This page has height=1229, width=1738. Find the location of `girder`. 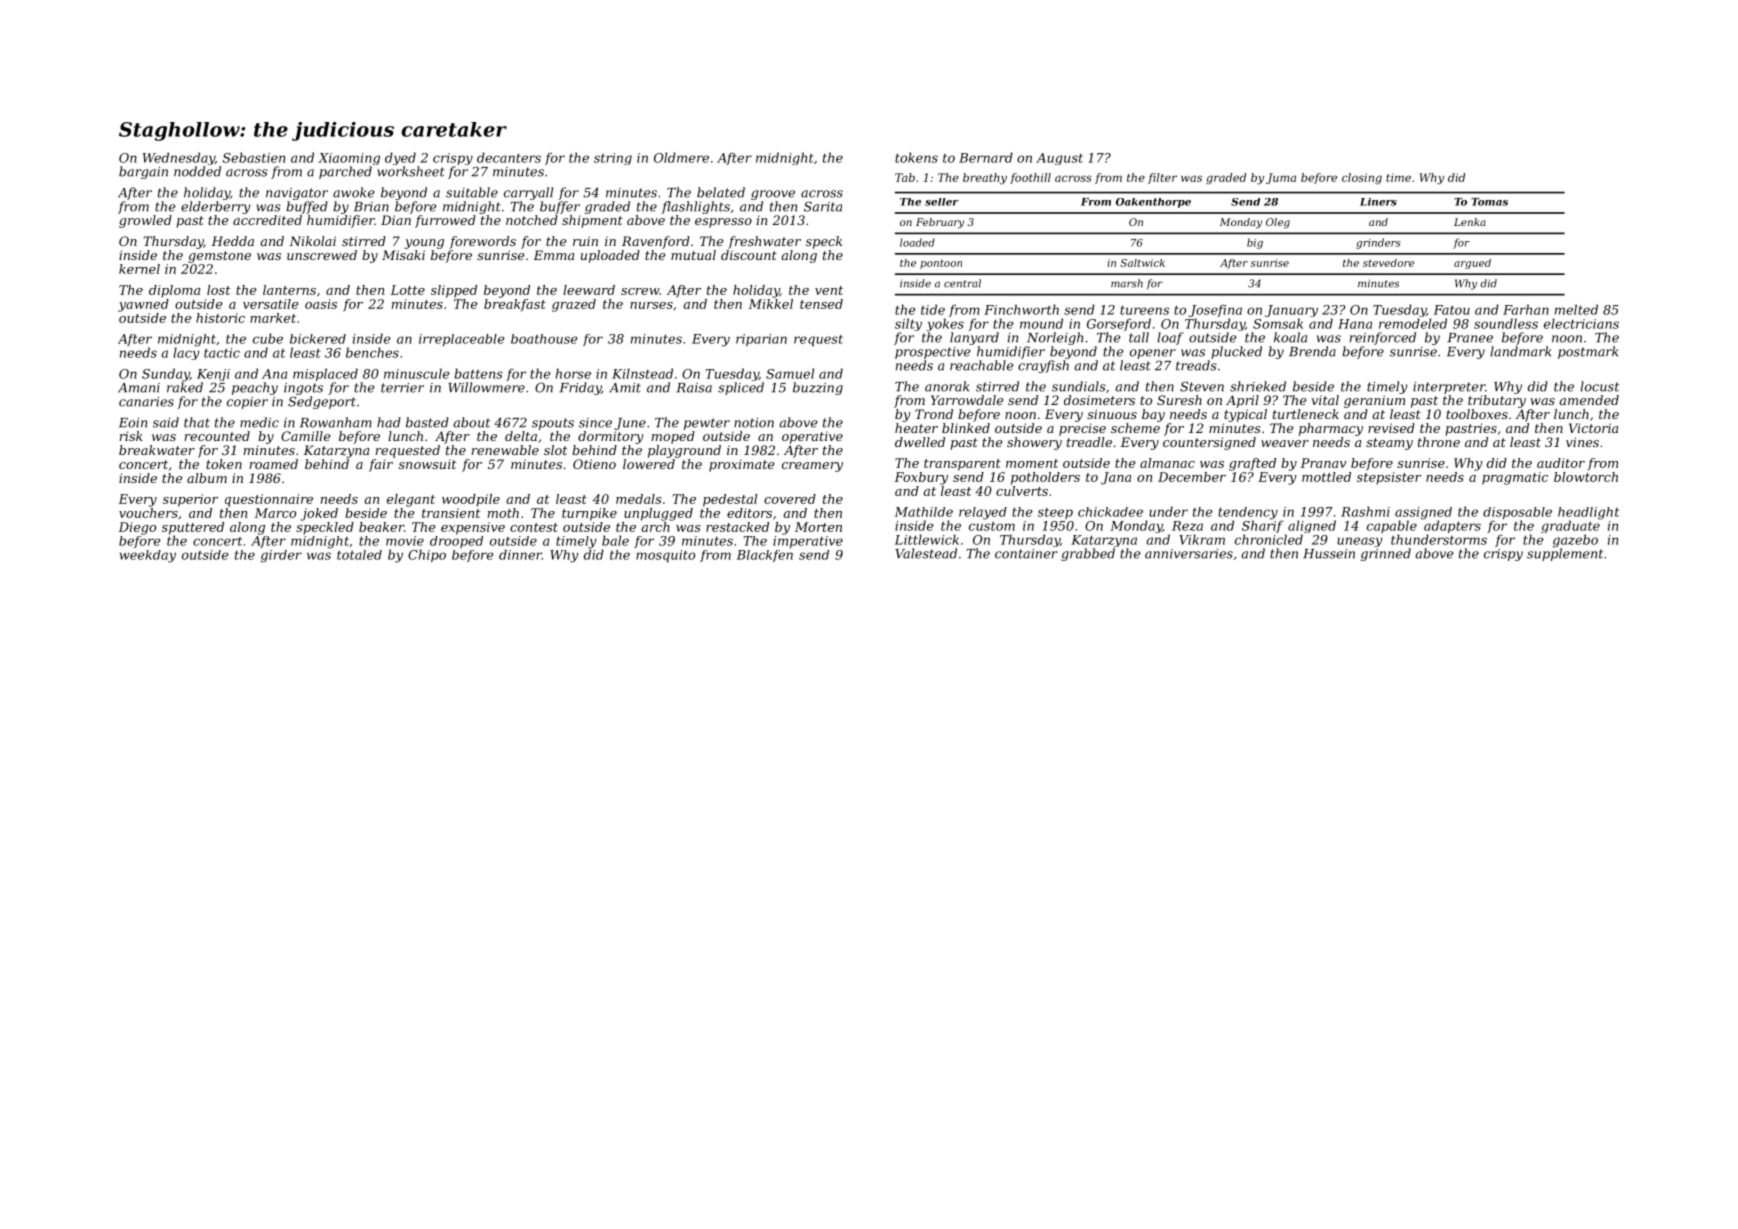

girder is located at coordinates (281, 556).
